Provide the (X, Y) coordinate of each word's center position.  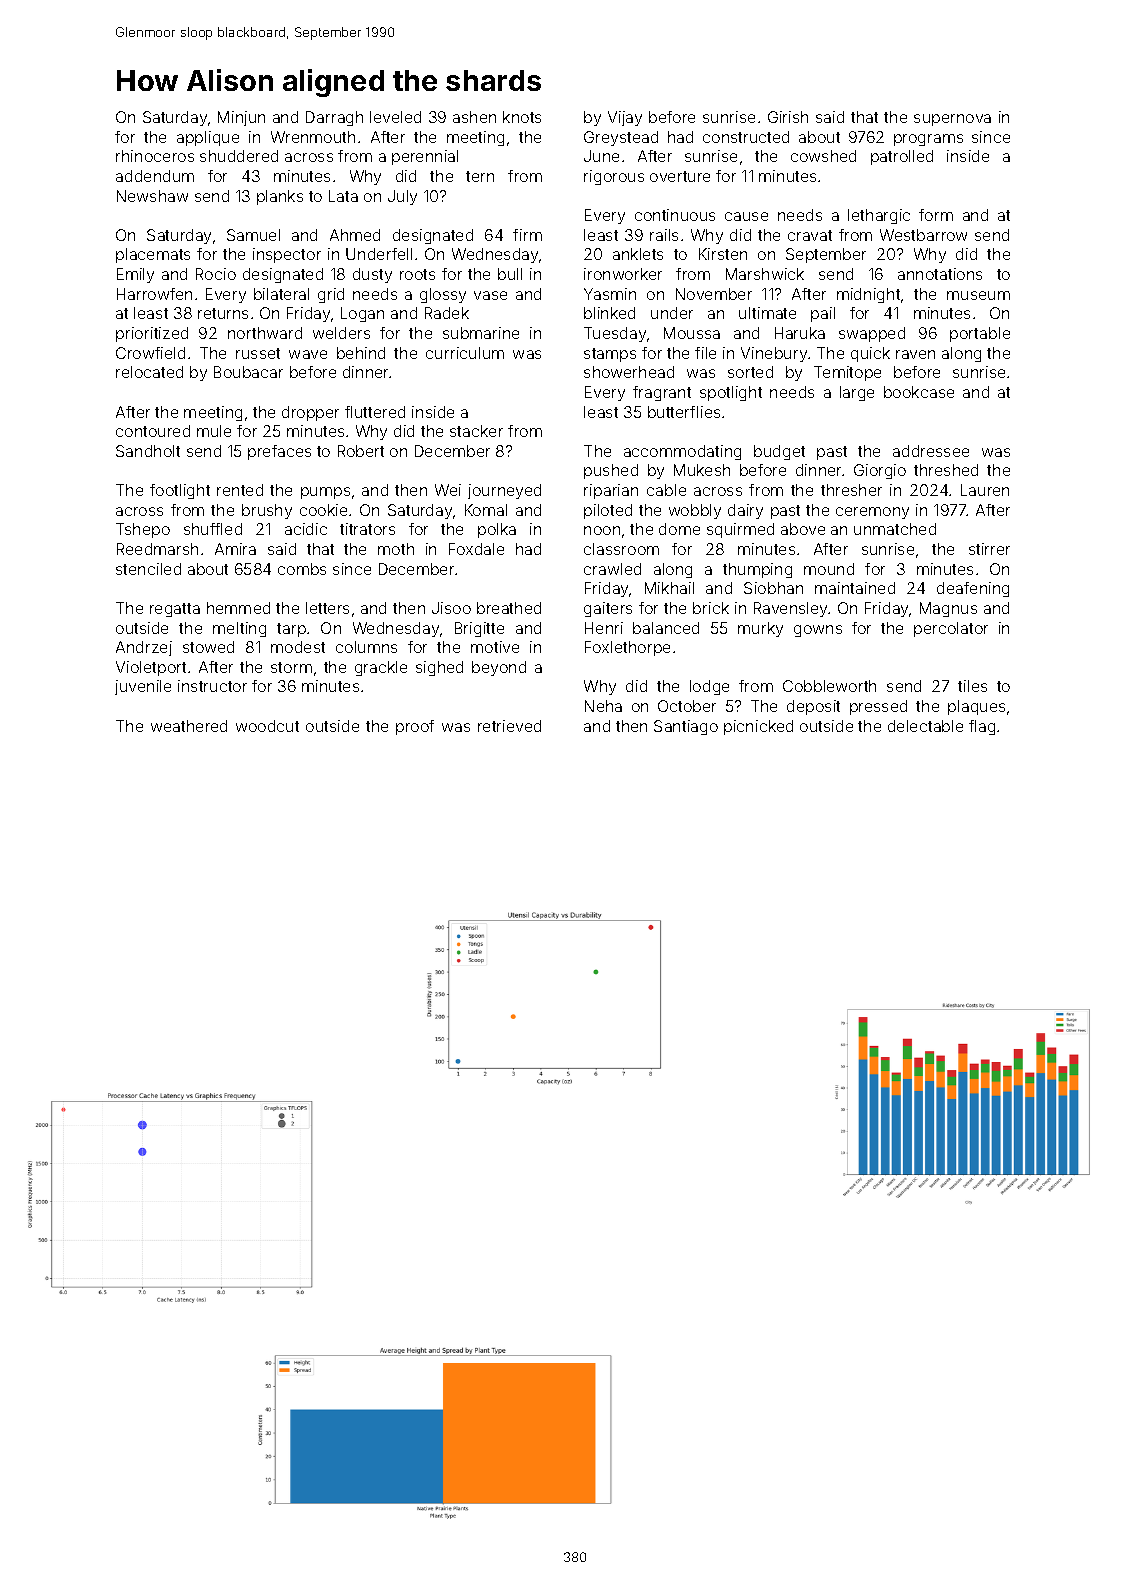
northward (265, 333)
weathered (189, 726)
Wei (448, 490)
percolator (951, 629)
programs (928, 140)
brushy (267, 511)
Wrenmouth (313, 137)
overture (680, 176)
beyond (499, 668)
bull (510, 274)
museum (978, 295)
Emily (135, 275)
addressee (931, 451)
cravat (810, 235)
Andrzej (144, 648)
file (705, 353)
